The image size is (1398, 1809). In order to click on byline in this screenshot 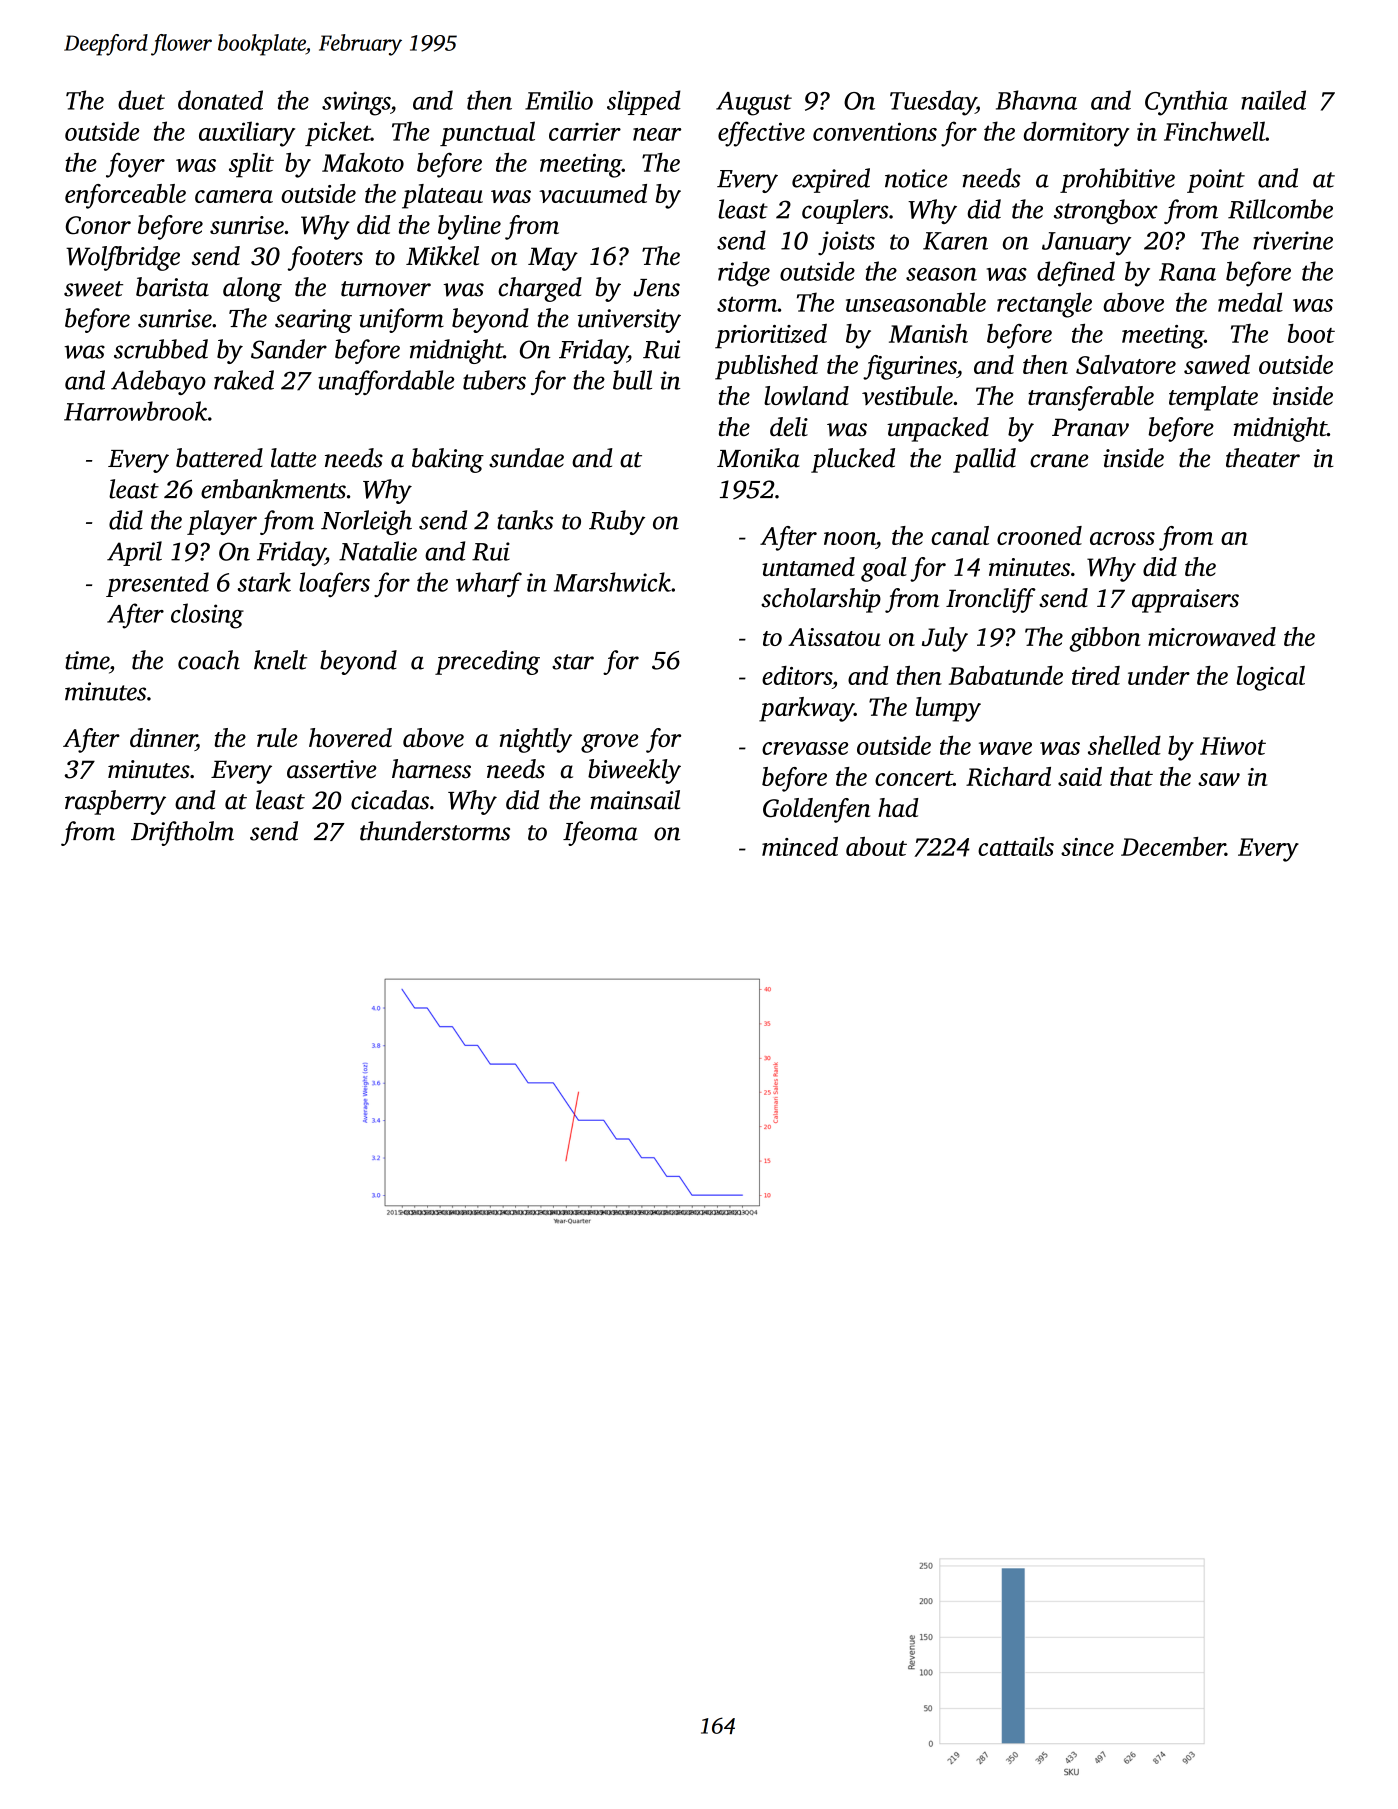, I will do `click(469, 227)`.
